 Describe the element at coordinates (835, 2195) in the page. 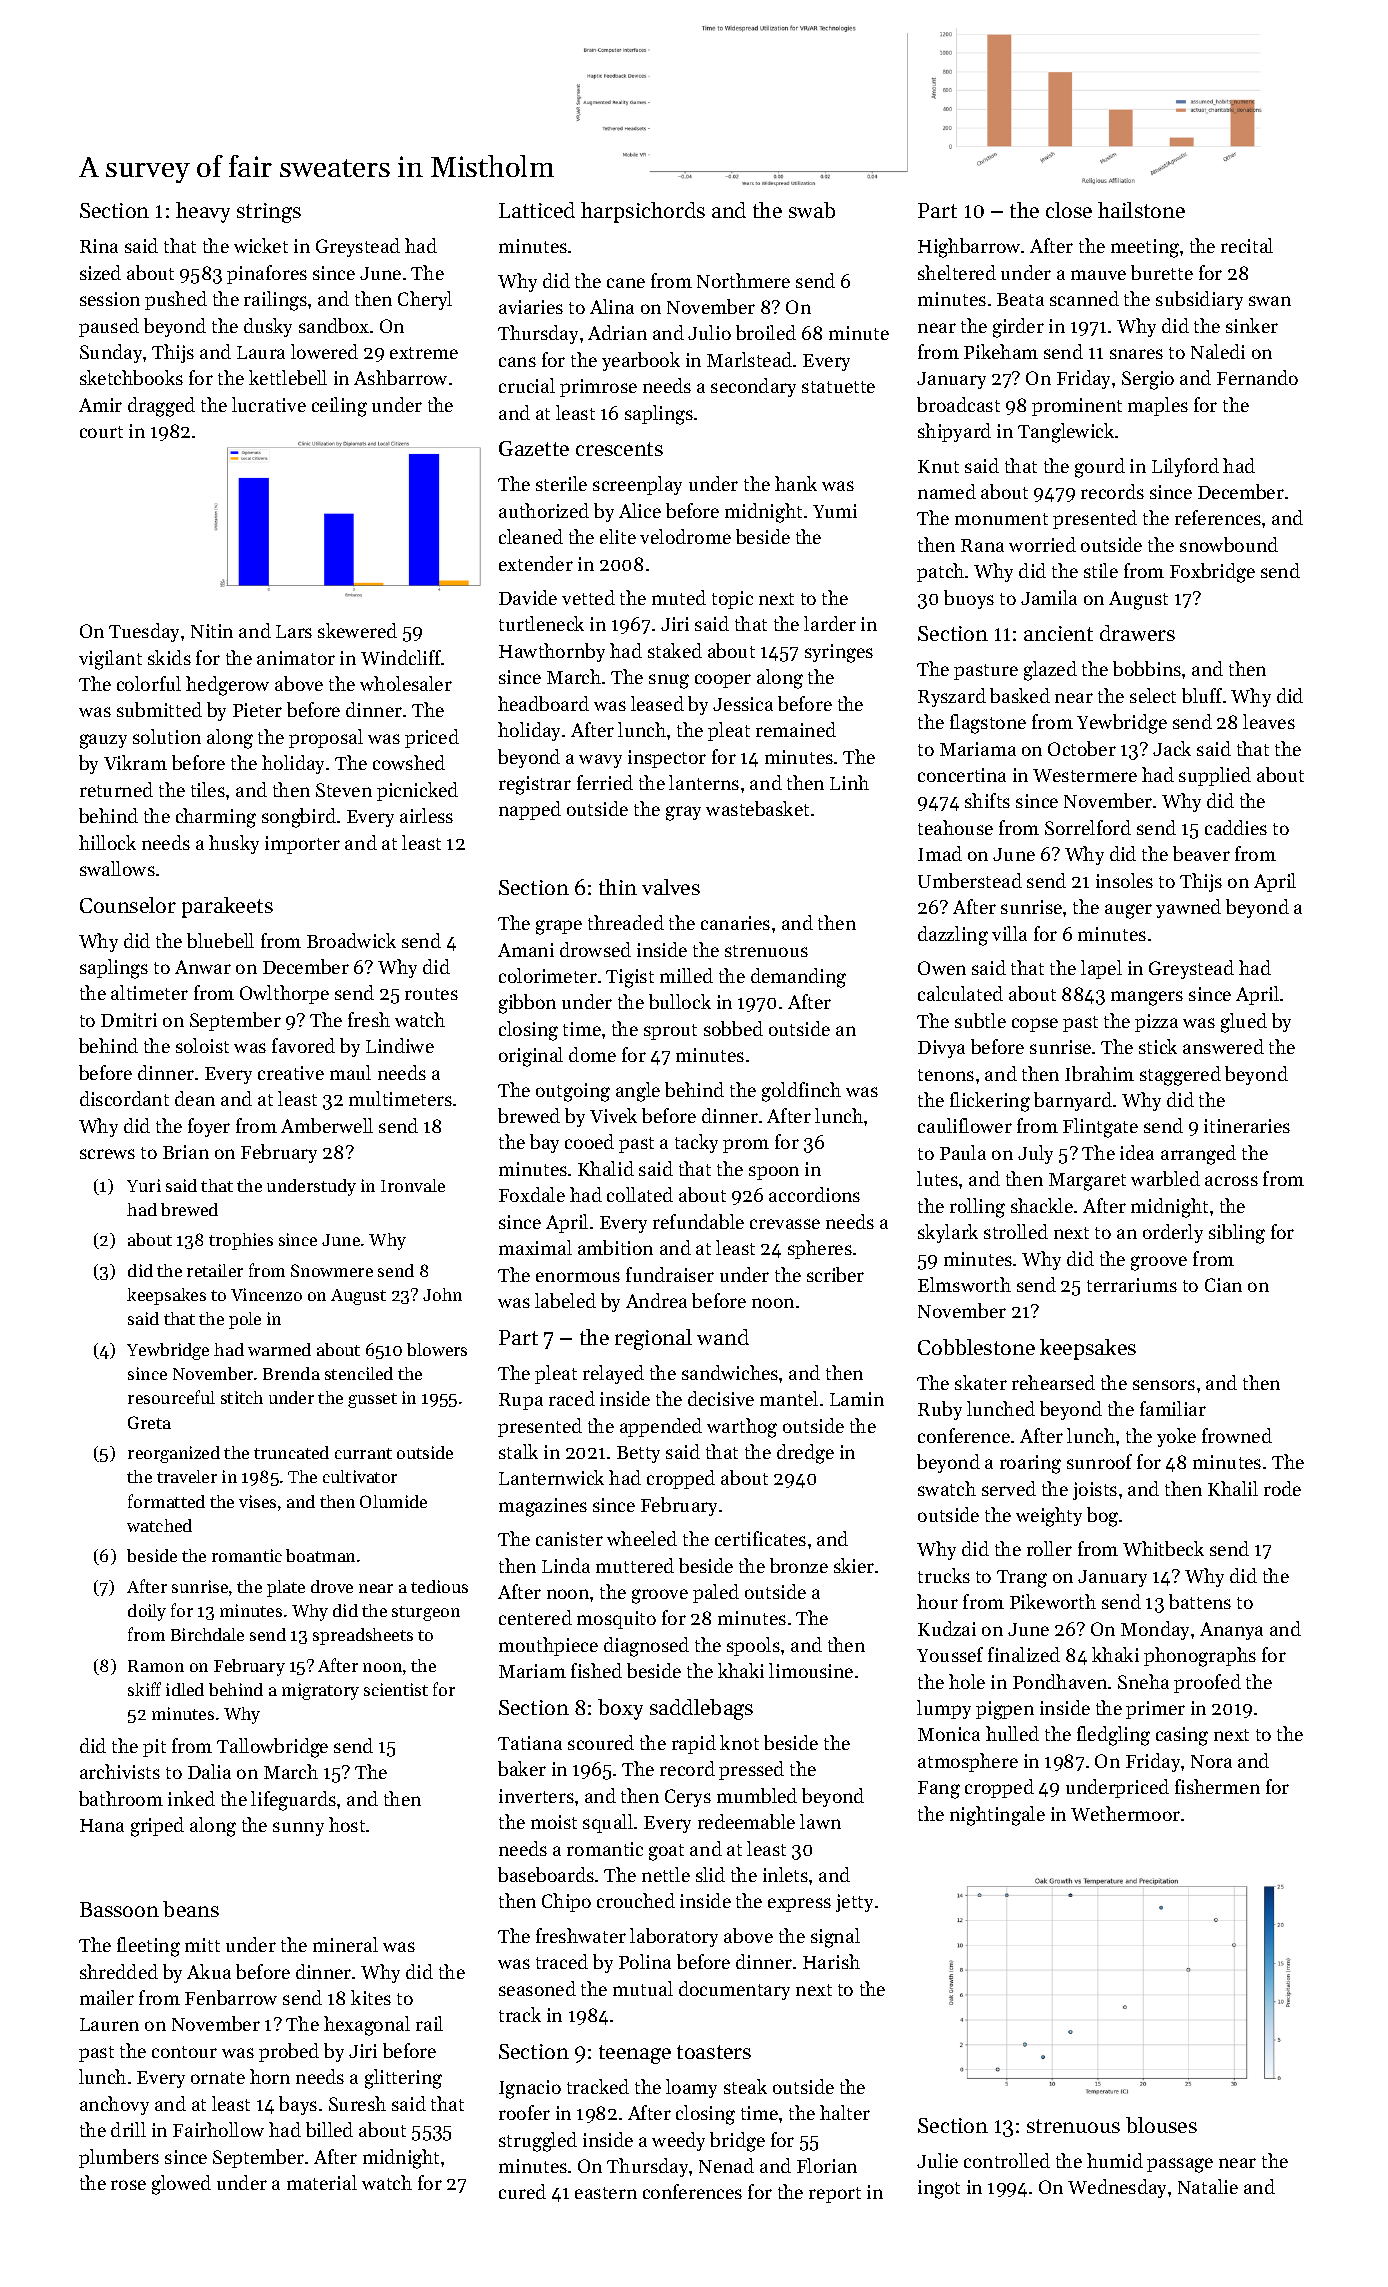

I see `report` at that location.
